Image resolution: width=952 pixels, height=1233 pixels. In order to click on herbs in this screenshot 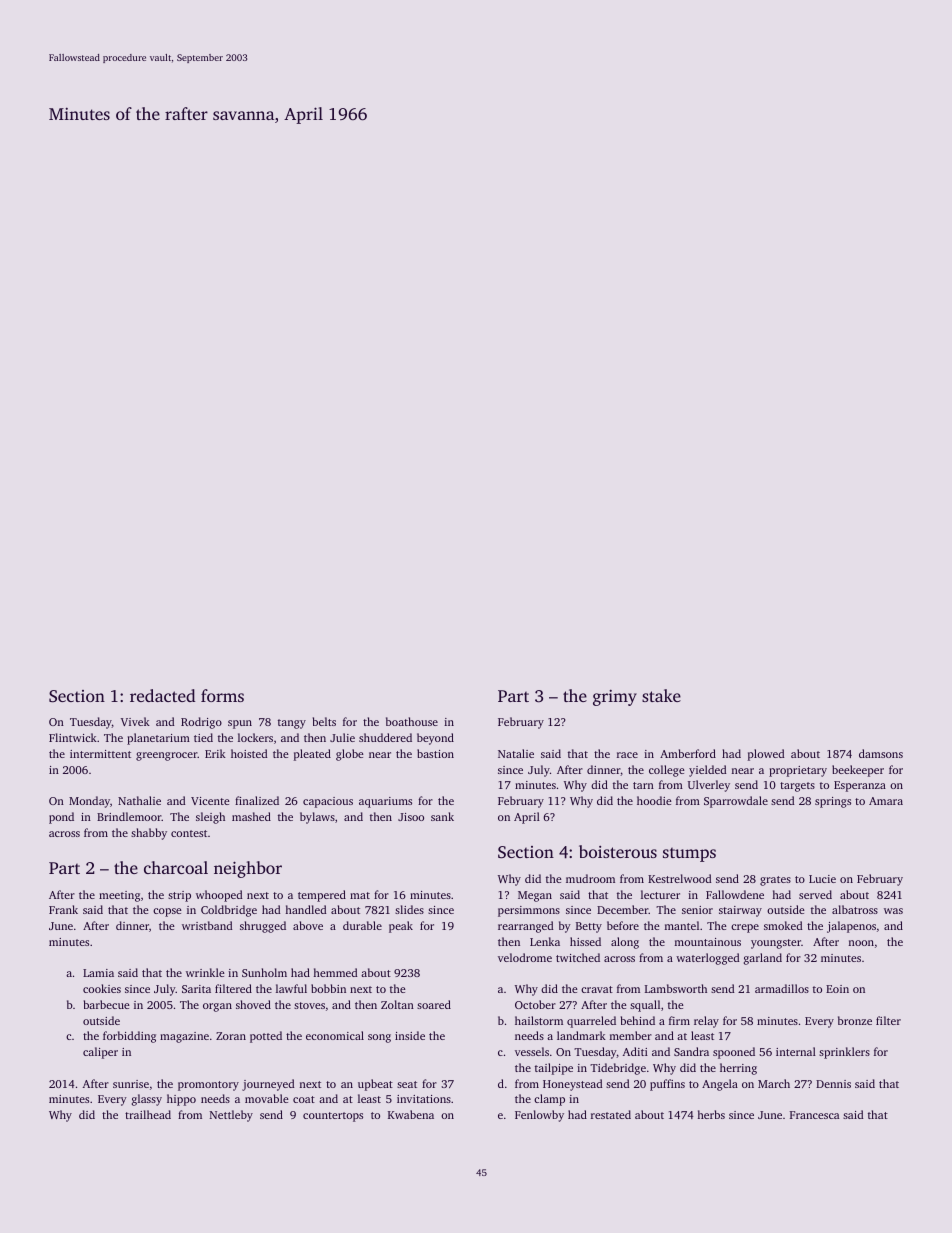, I will do `click(711, 1114)`.
